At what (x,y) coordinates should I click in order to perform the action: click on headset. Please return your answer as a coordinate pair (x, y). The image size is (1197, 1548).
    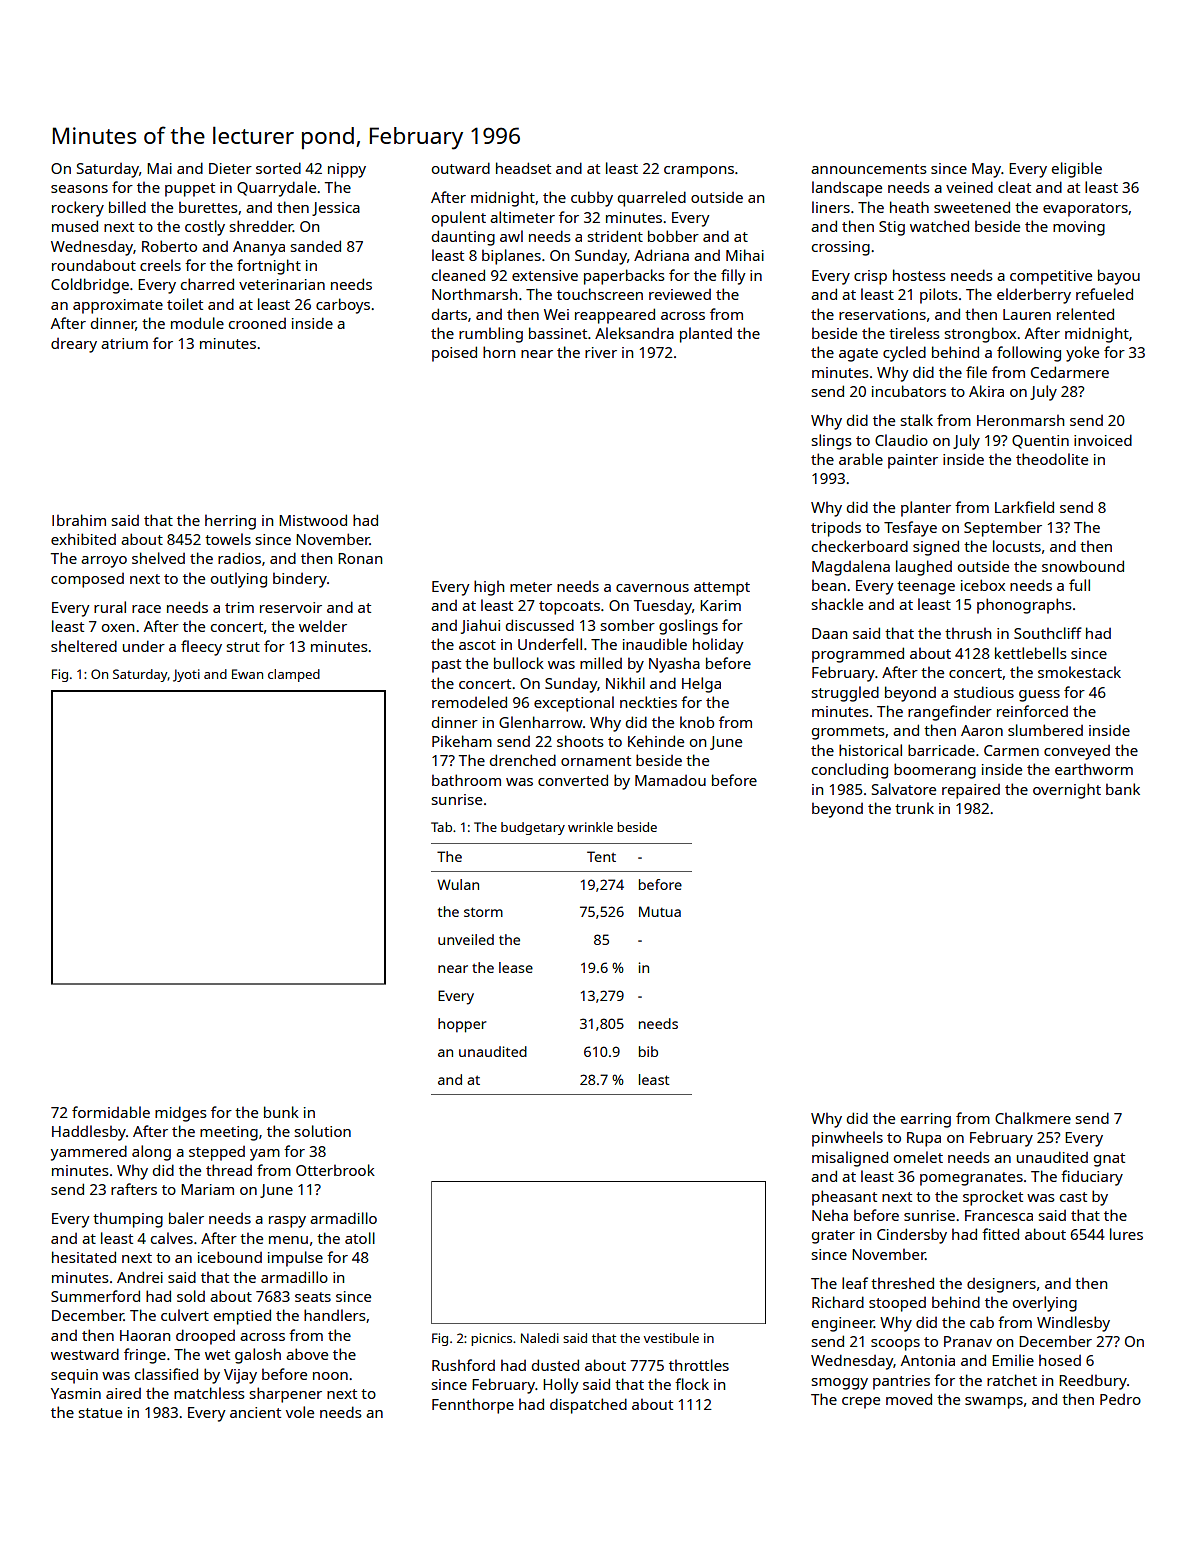
    Looking at the image, I should click on (523, 168).
